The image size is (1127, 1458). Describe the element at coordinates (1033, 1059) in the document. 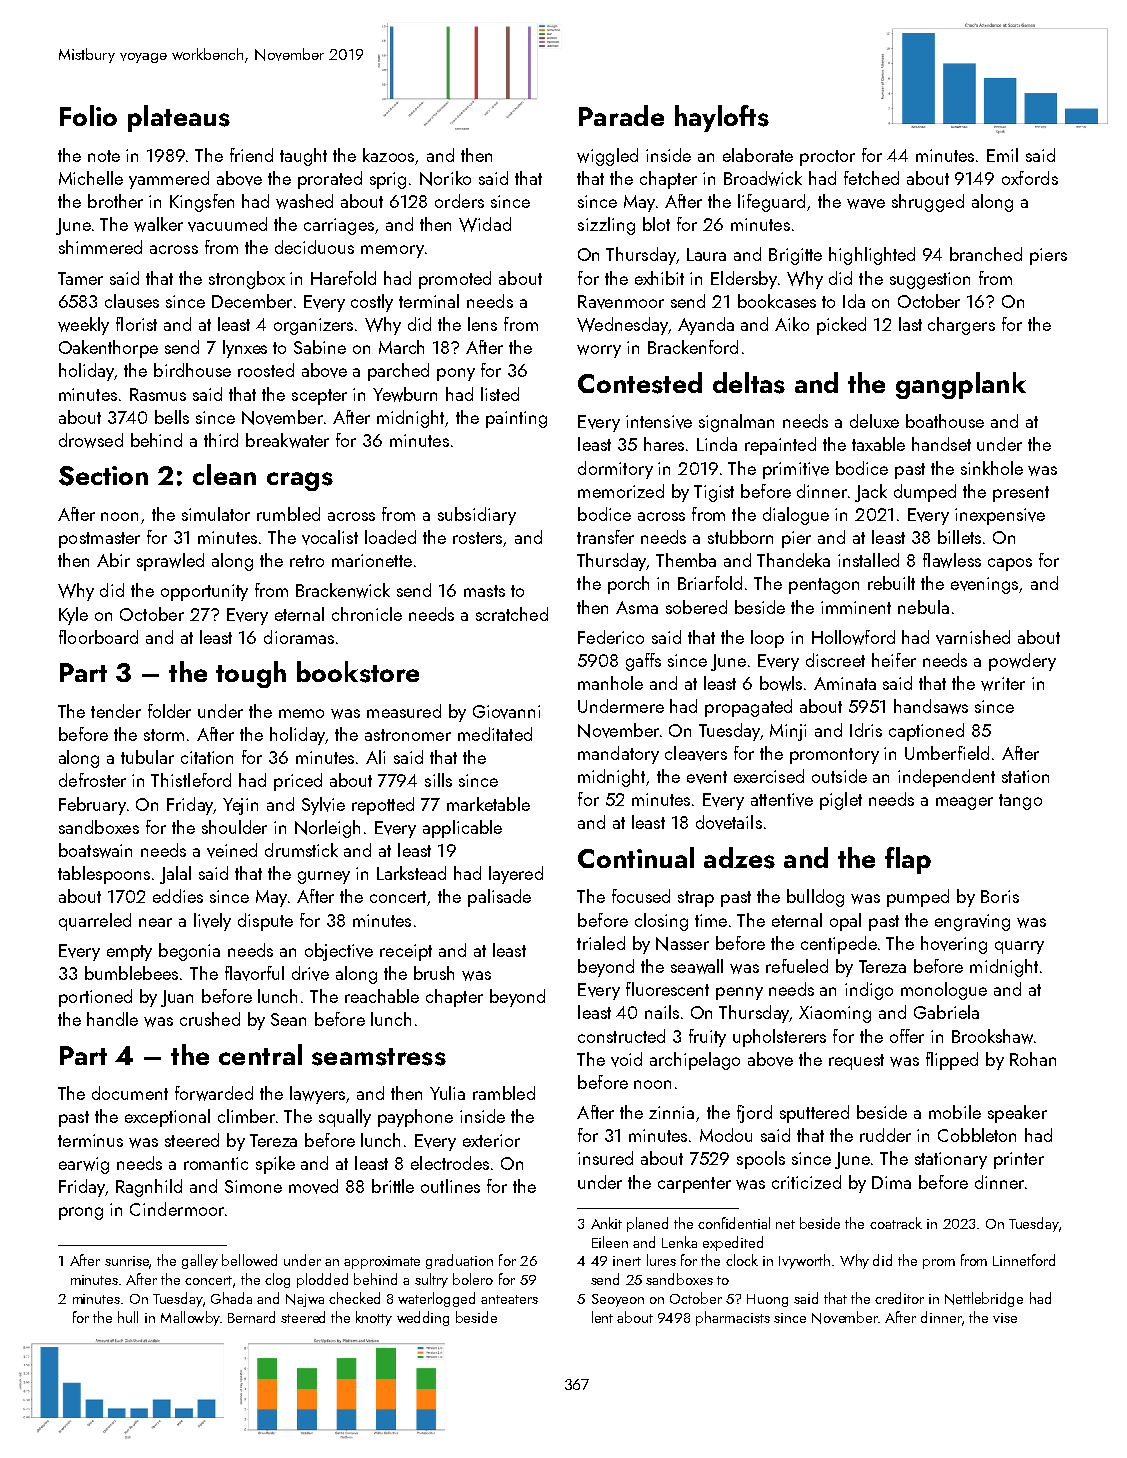

I see `Rohan` at that location.
